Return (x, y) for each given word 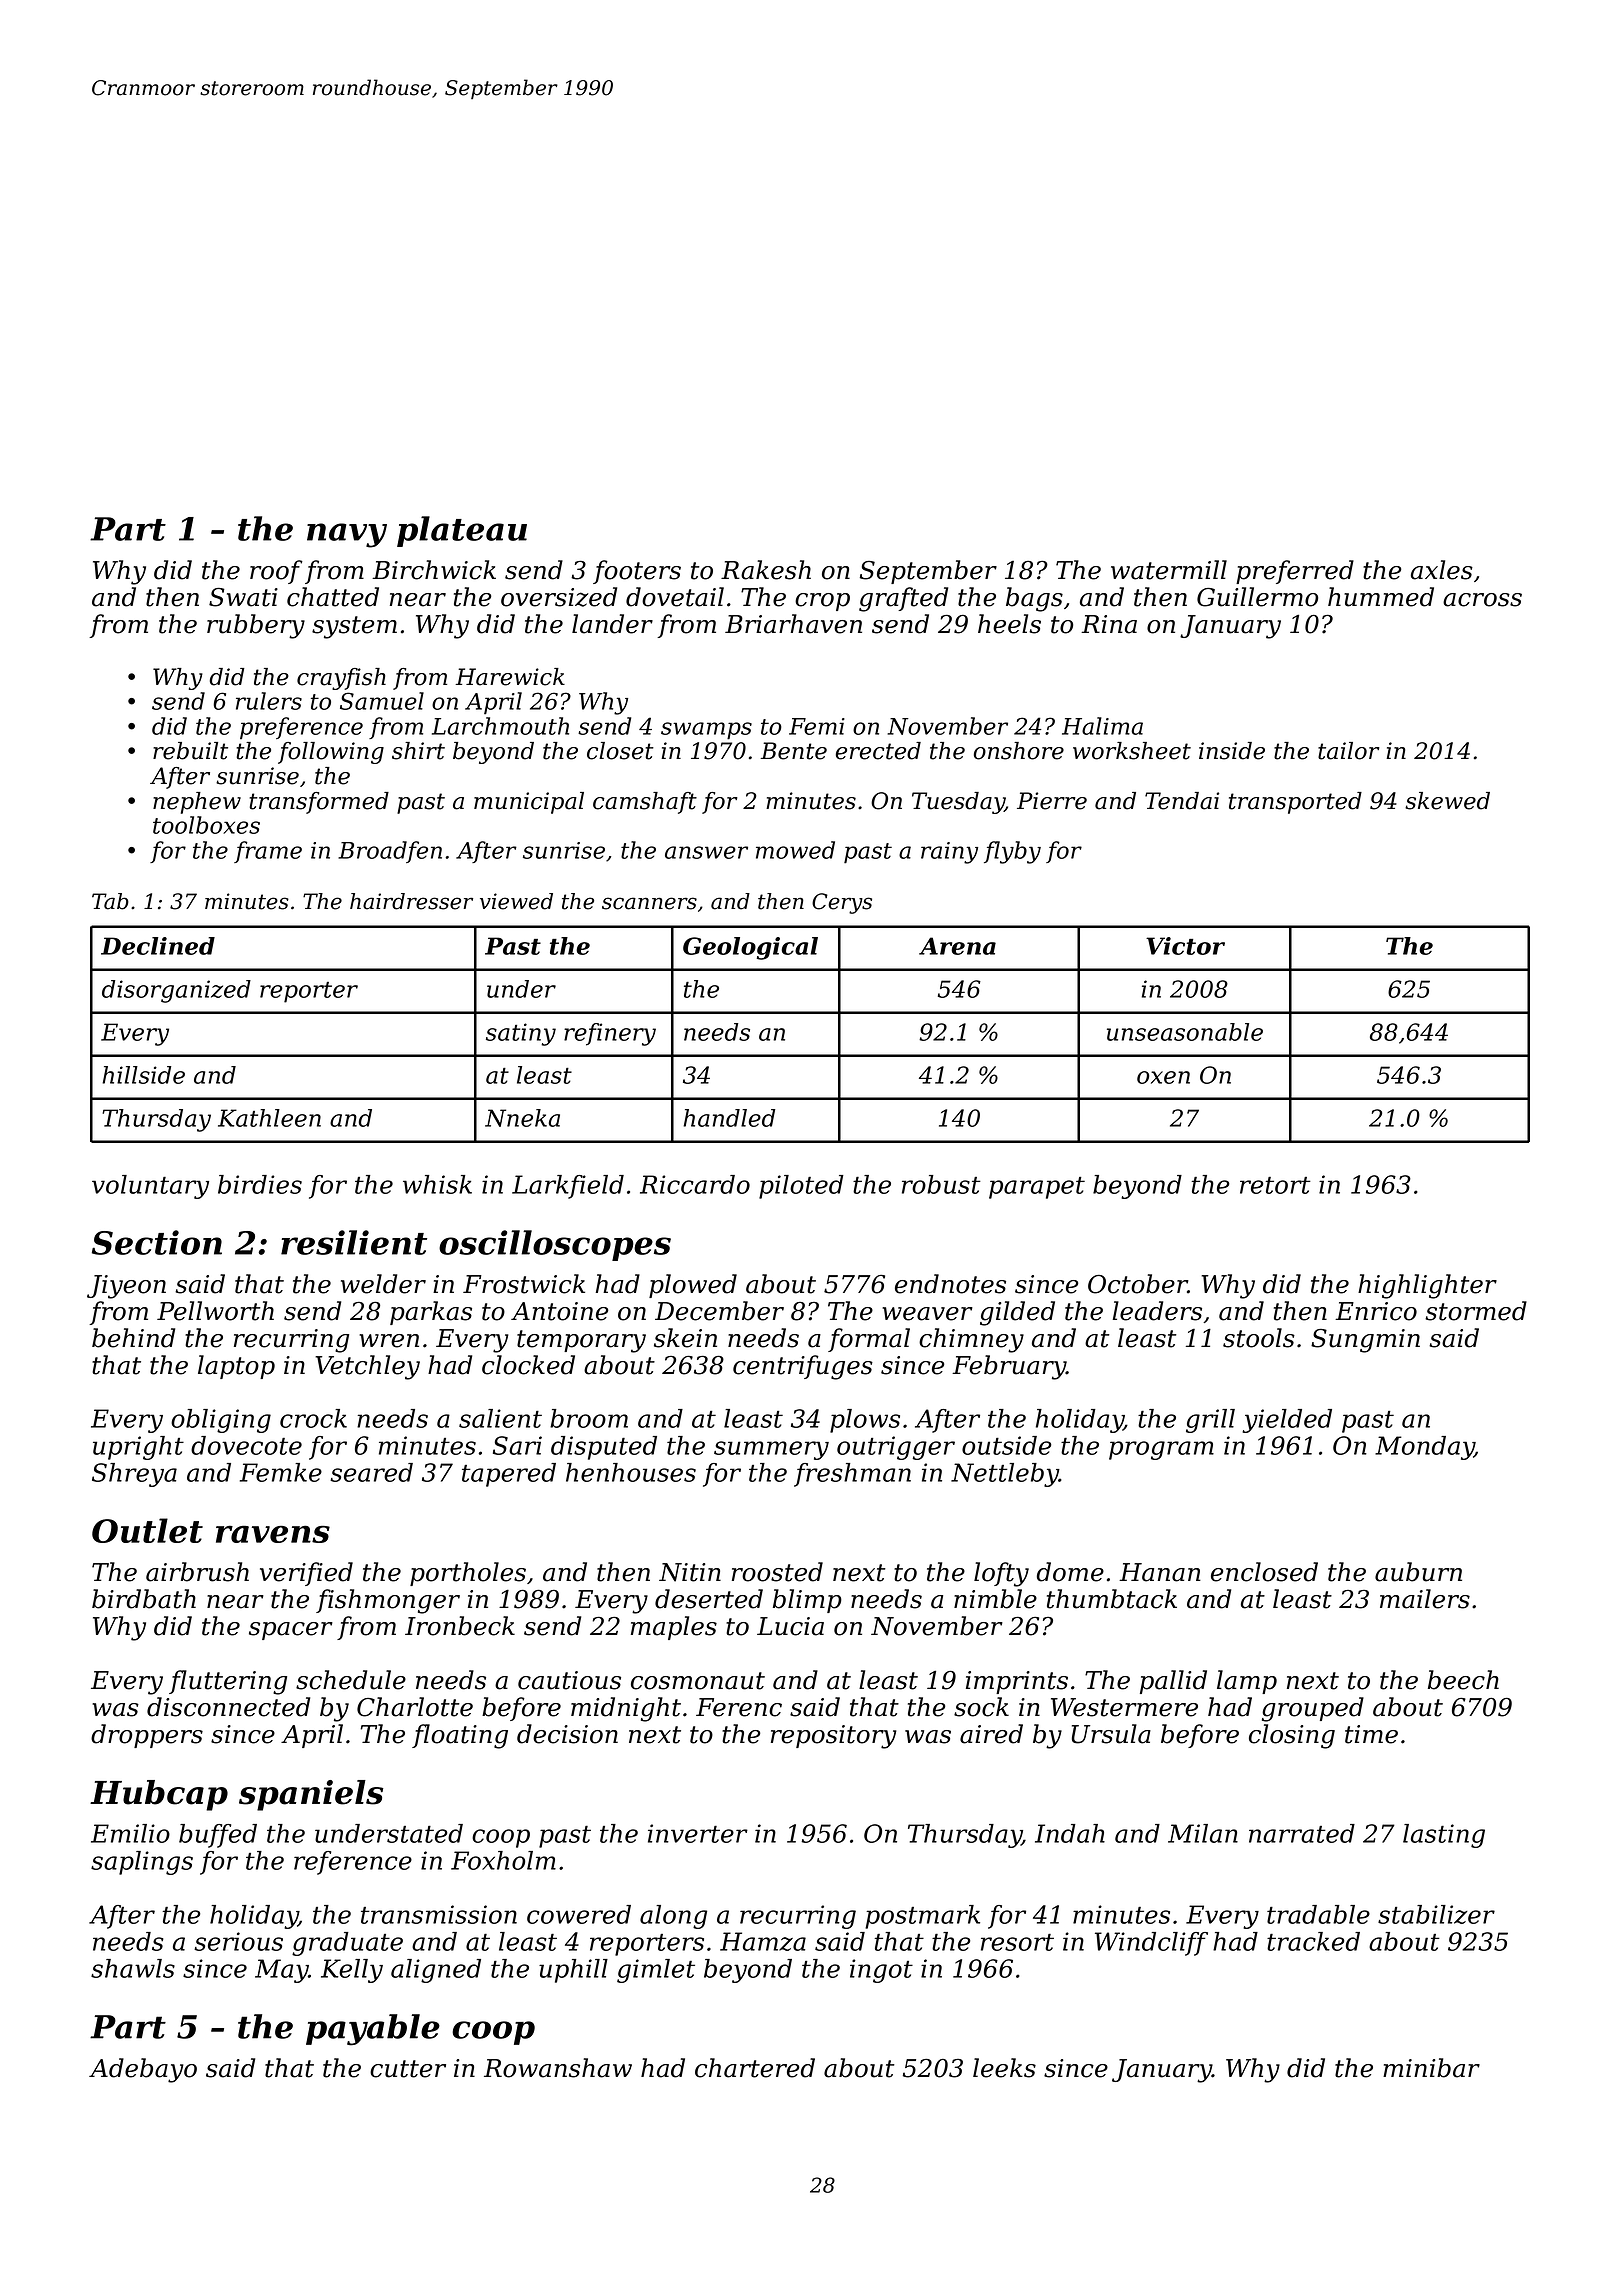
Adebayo (143, 2070)
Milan (1203, 1833)
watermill (1169, 570)
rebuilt (190, 751)
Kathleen (269, 1118)
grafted (903, 599)
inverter (698, 1833)
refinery (610, 1034)
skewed (1447, 801)
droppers (147, 1736)
